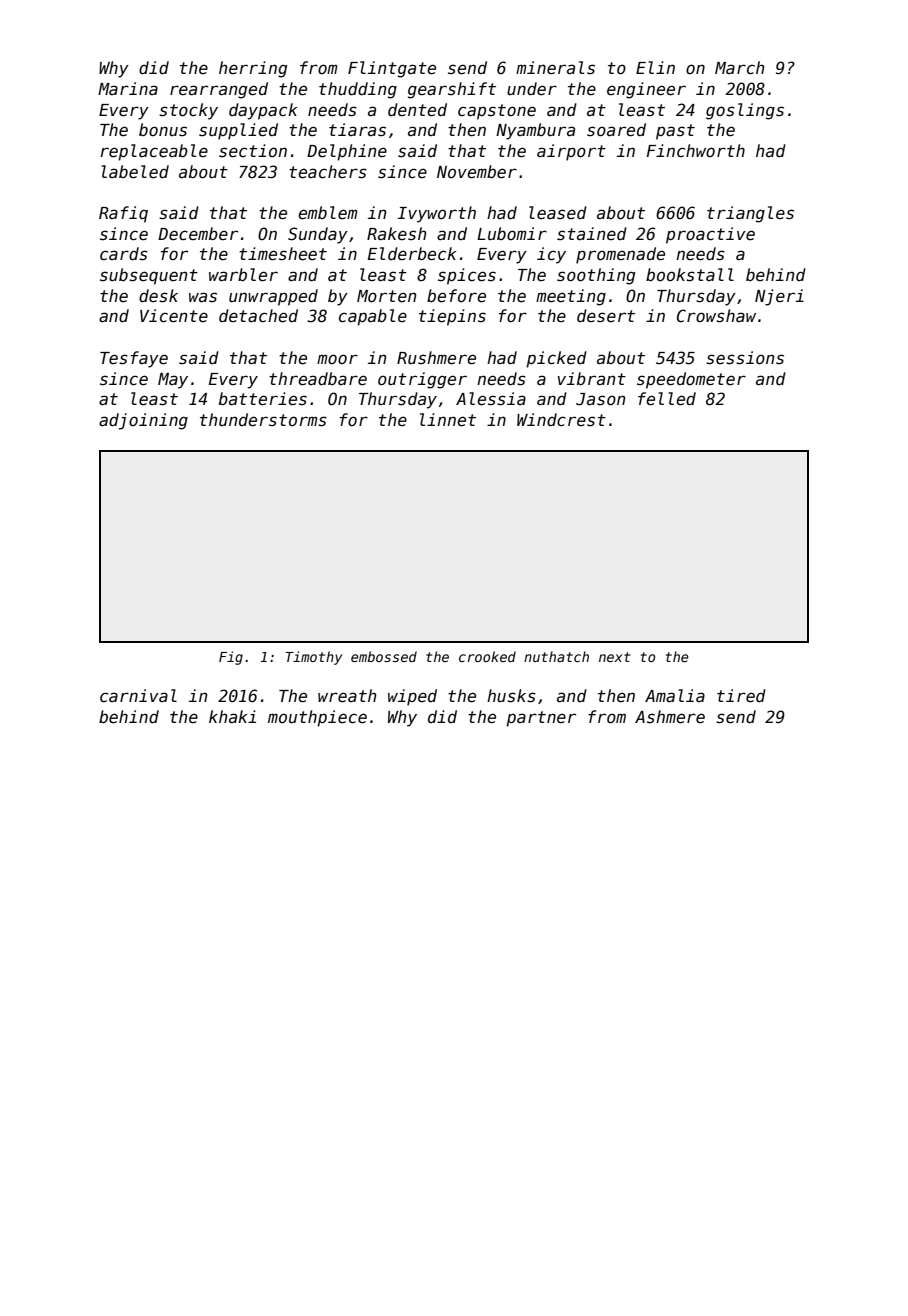 This screenshot has width=908, height=1316. I want to click on herring, so click(253, 69).
